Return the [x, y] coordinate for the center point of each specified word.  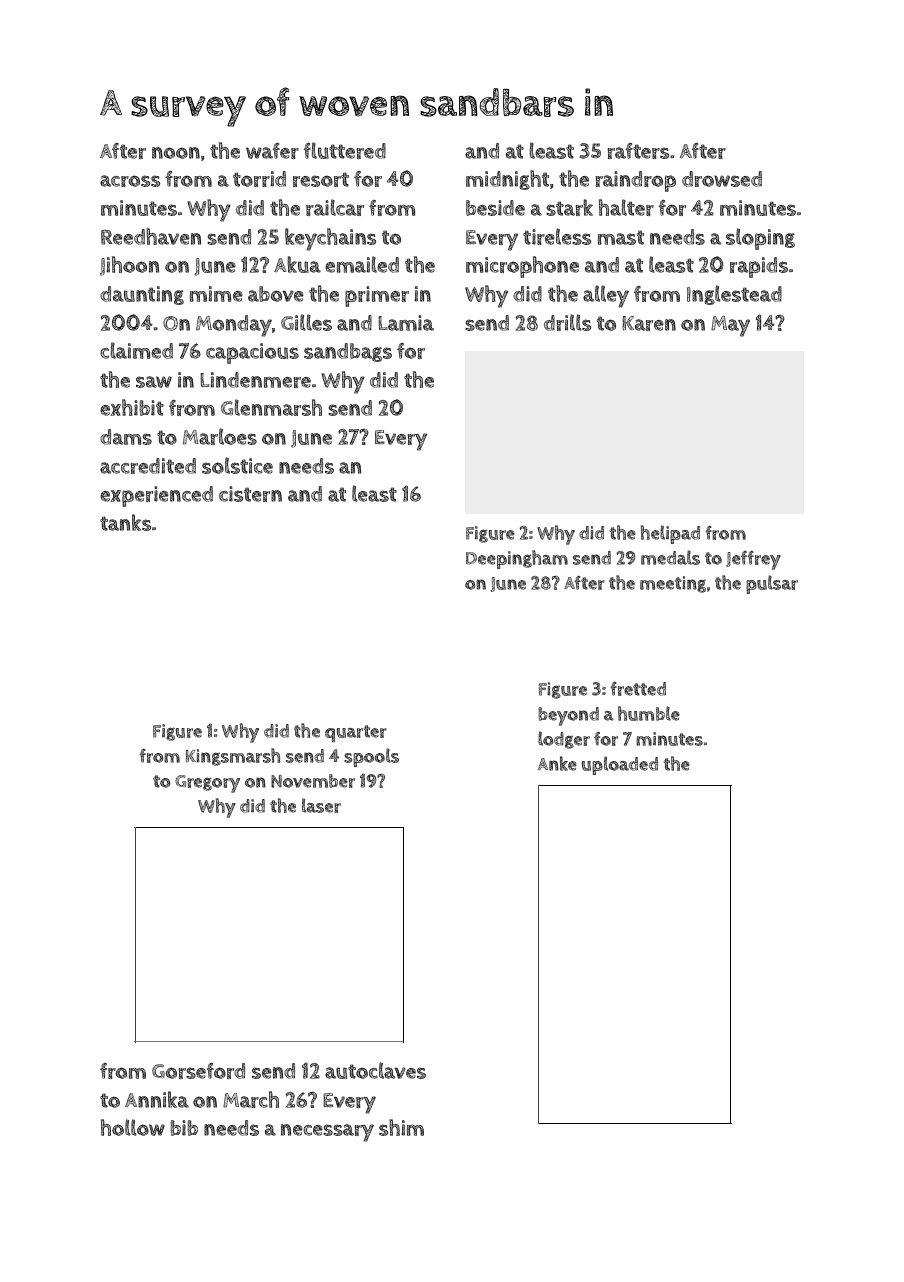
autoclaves [375, 1070]
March [251, 1099]
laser [321, 805]
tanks [126, 522]
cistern [250, 494]
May [730, 326]
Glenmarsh [271, 407]
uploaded [620, 765]
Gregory [207, 784]
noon [176, 153]
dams [126, 437]
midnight [507, 180]
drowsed [722, 179]
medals [670, 557]
